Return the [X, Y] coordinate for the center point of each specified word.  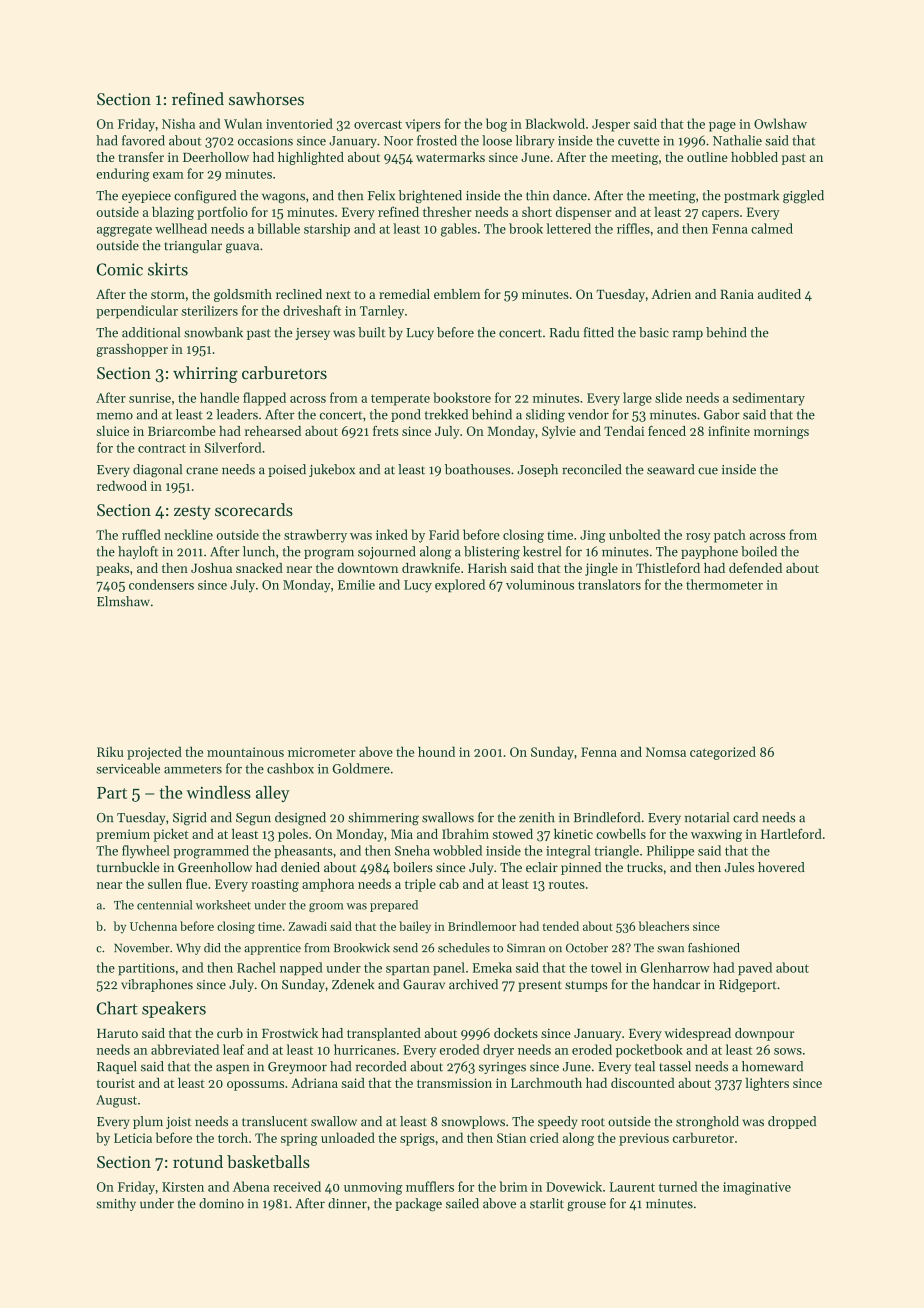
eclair [542, 867]
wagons [283, 198]
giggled [803, 197]
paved [755, 968]
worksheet [223, 905]
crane [202, 471]
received [297, 1186]
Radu [564, 332]
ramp [688, 335]
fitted [599, 332]
